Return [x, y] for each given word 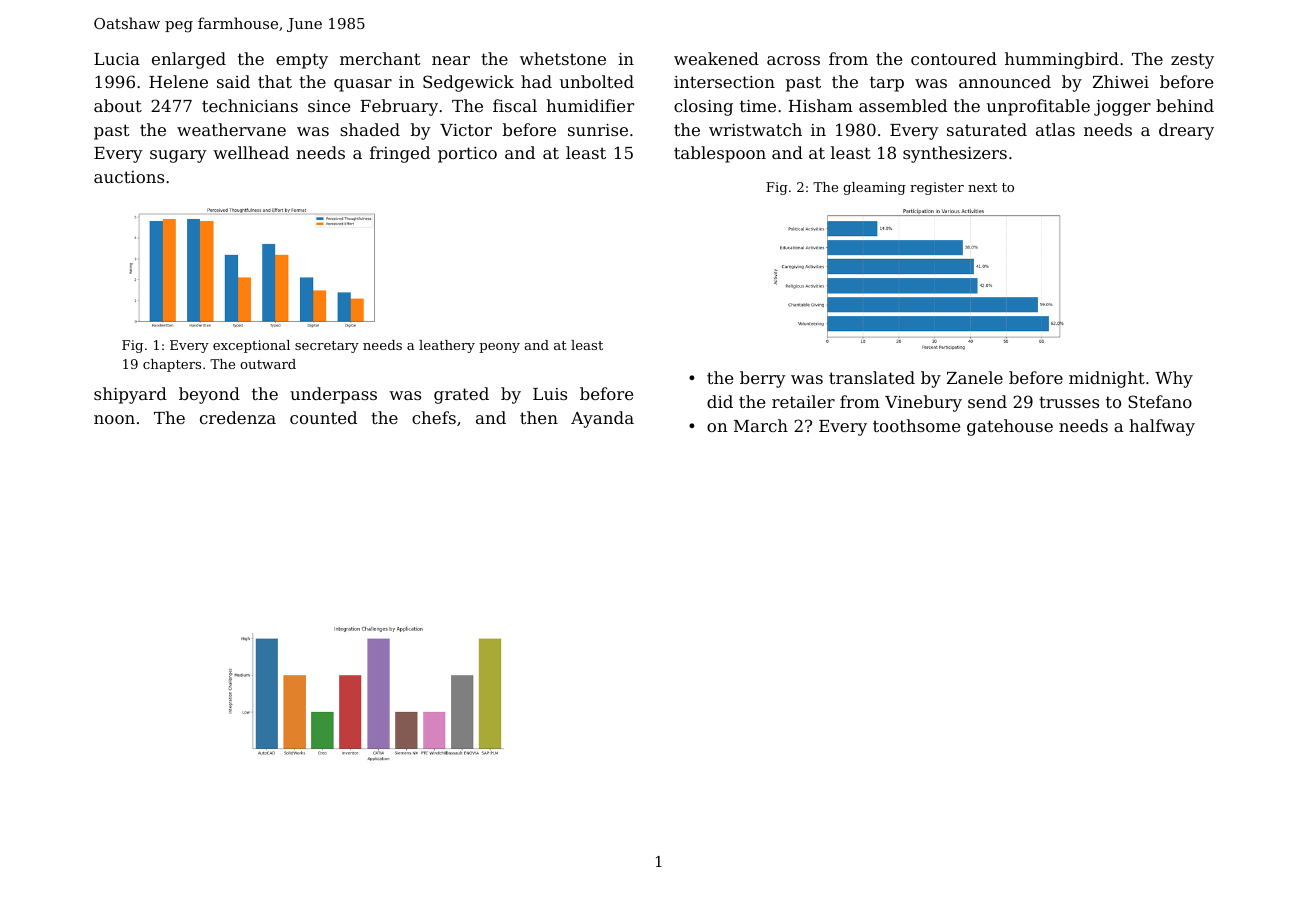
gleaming [874, 188]
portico [467, 155]
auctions [129, 177]
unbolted [597, 81]
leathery [447, 346]
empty [302, 61]
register [937, 188]
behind [1185, 105]
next [982, 187]
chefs [434, 417]
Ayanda [602, 419]
